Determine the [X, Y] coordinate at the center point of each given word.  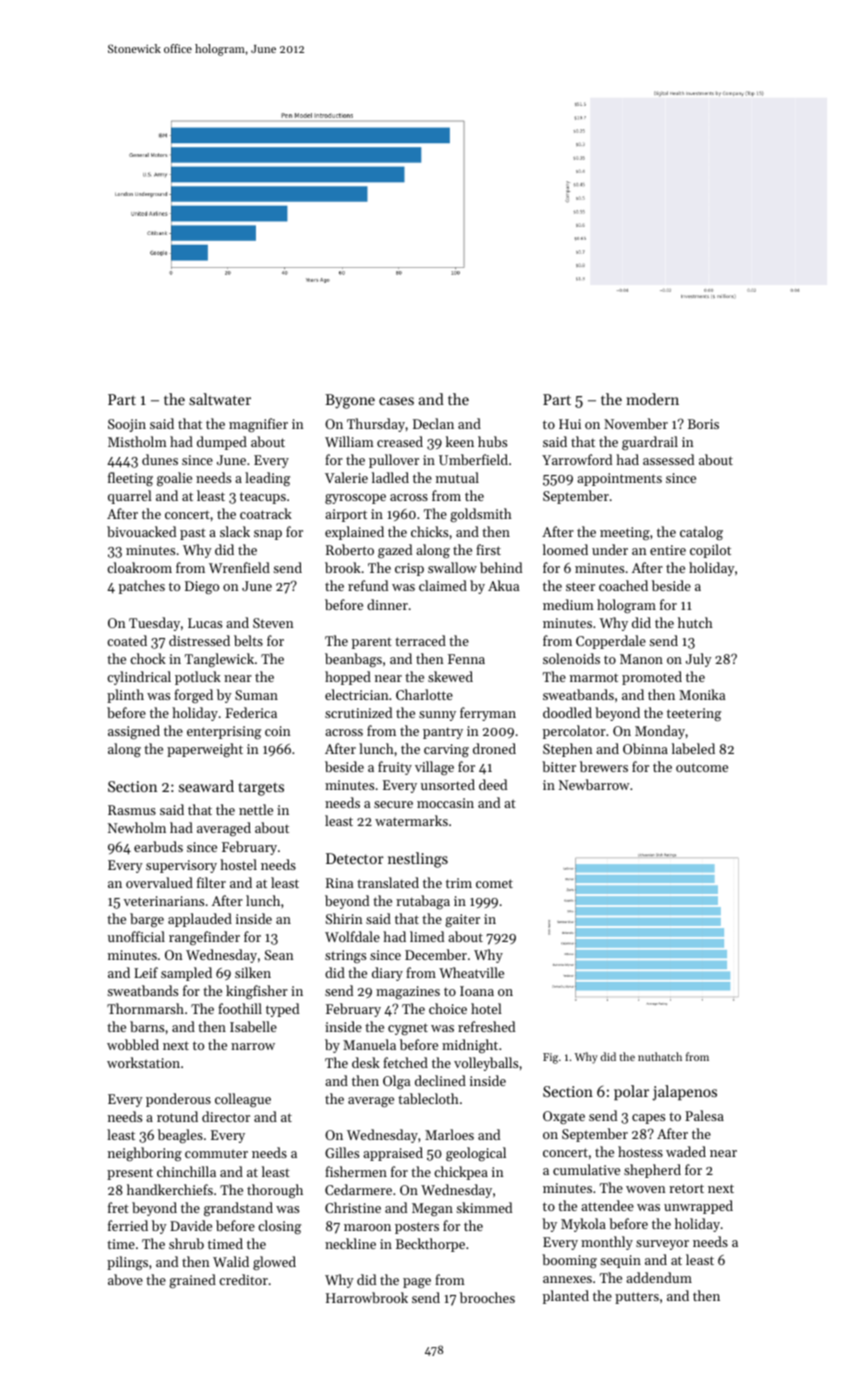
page [417, 1283]
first [488, 549]
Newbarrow [594, 784]
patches [142, 587]
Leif [146, 972]
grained [192, 1281]
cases [396, 401]
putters [637, 1298]
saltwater [220, 399]
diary [387, 974]
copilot [710, 551]
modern [652, 399]
